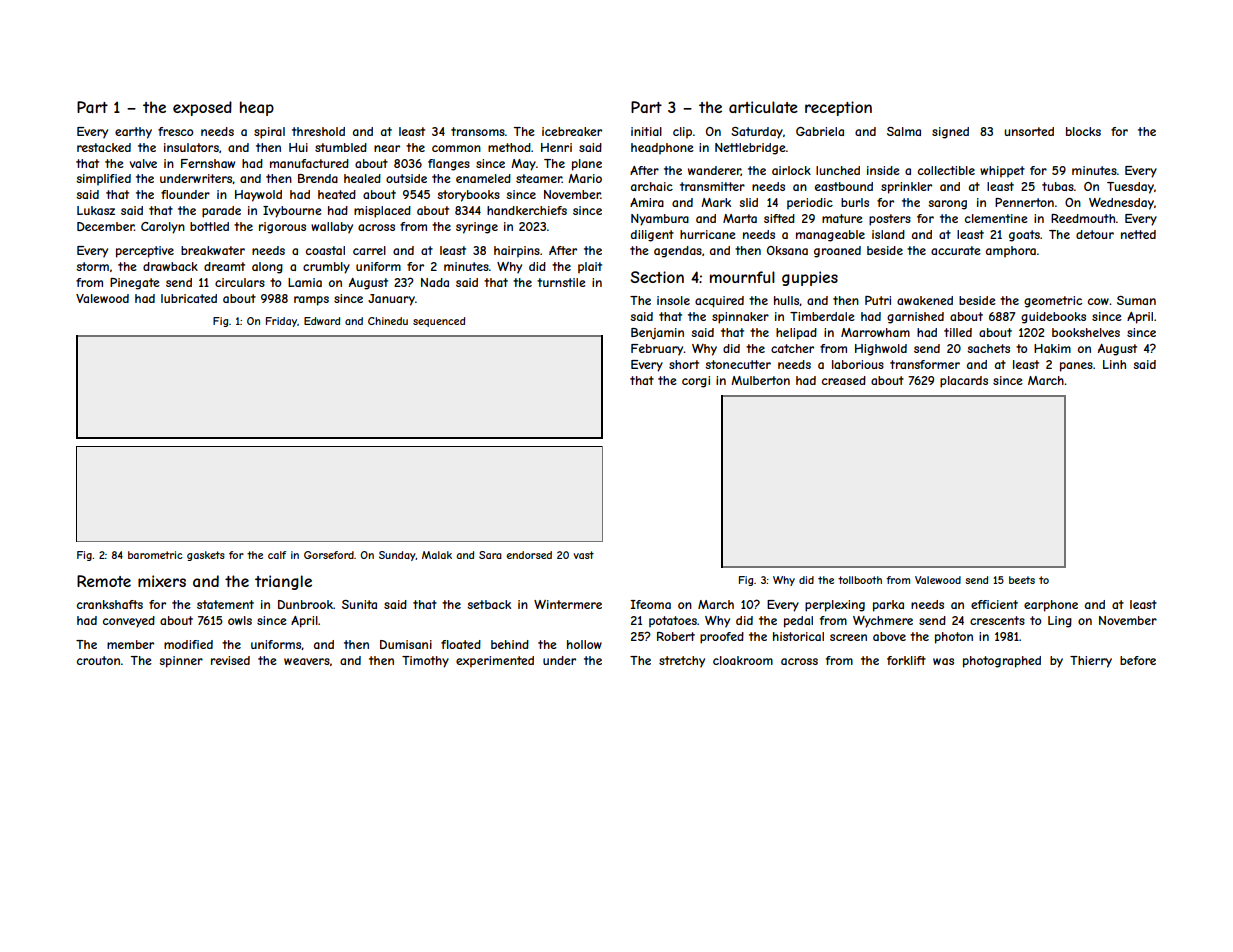 The height and width of the screenshot is (952, 1233). Describe the element at coordinates (130, 644) in the screenshot. I see `member` at that location.
